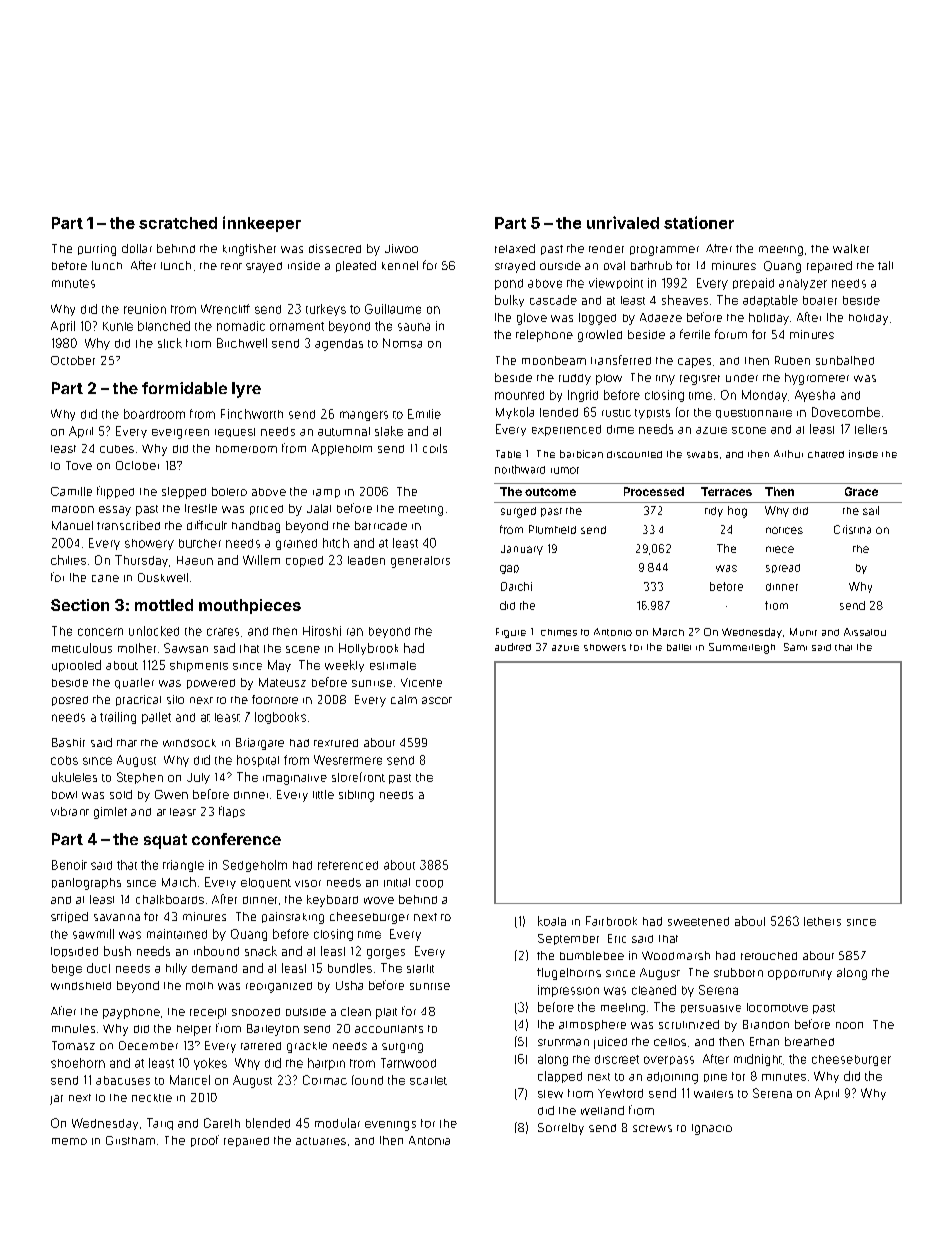 The height and width of the image is (1233, 952). Describe the element at coordinates (623, 222) in the image. I see `unrivaled` at that location.
